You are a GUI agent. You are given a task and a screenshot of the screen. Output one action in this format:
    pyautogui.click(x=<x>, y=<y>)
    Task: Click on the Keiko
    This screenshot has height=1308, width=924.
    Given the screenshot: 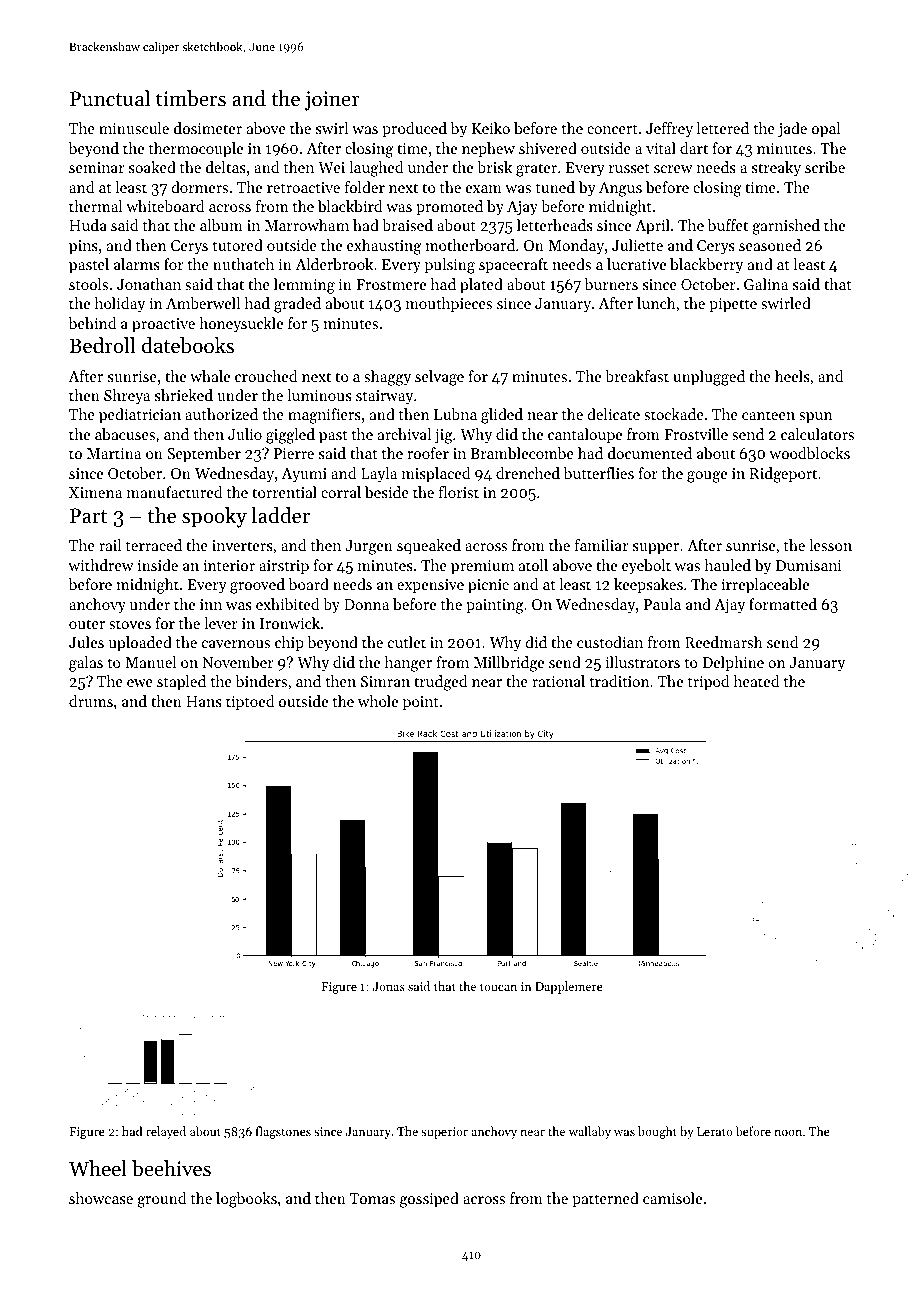 What is the action you would take?
    pyautogui.click(x=491, y=128)
